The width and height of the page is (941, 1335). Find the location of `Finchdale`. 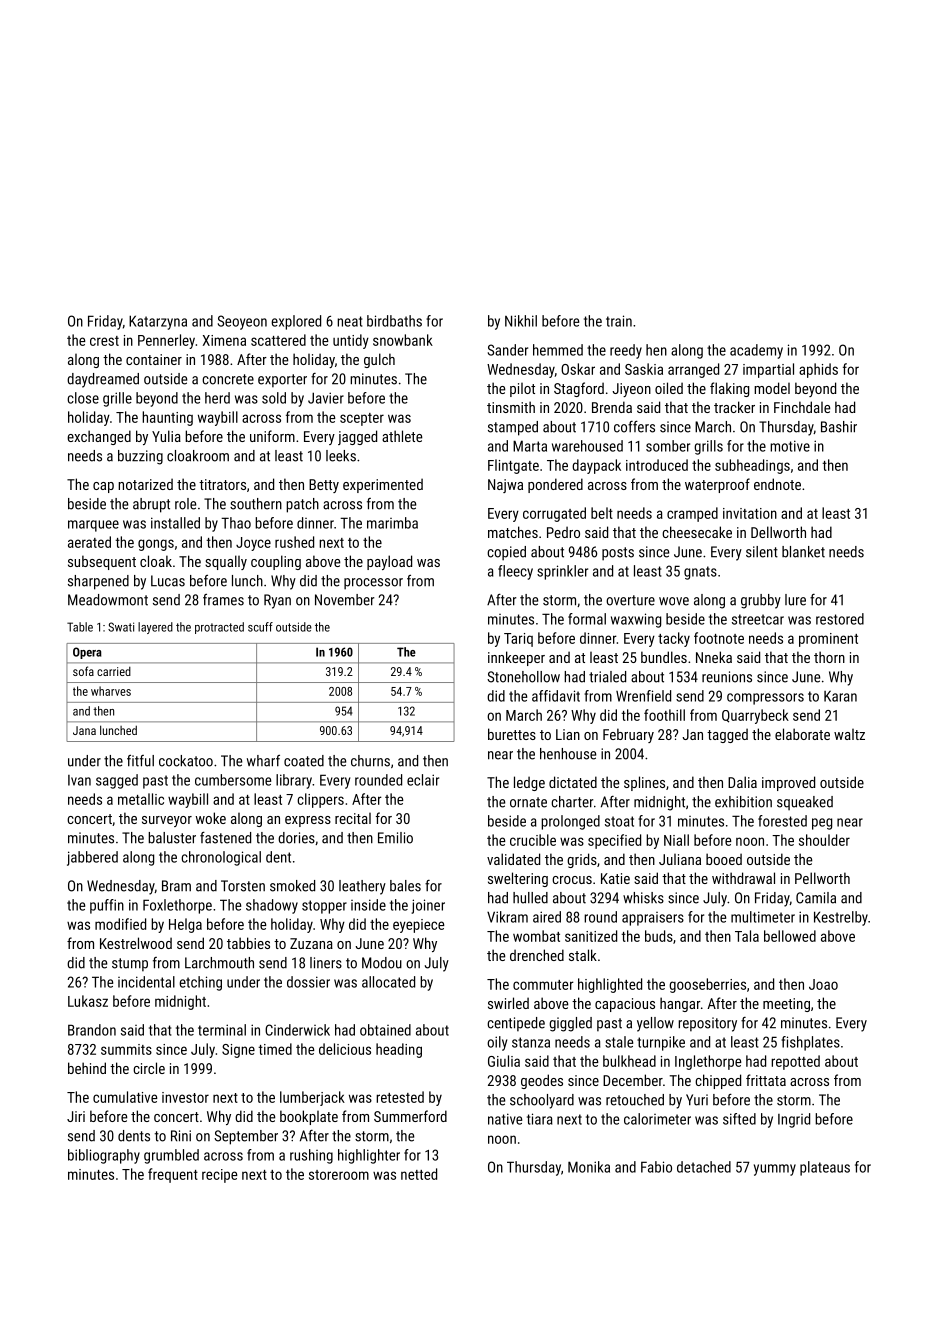

Finchdale is located at coordinates (802, 407).
